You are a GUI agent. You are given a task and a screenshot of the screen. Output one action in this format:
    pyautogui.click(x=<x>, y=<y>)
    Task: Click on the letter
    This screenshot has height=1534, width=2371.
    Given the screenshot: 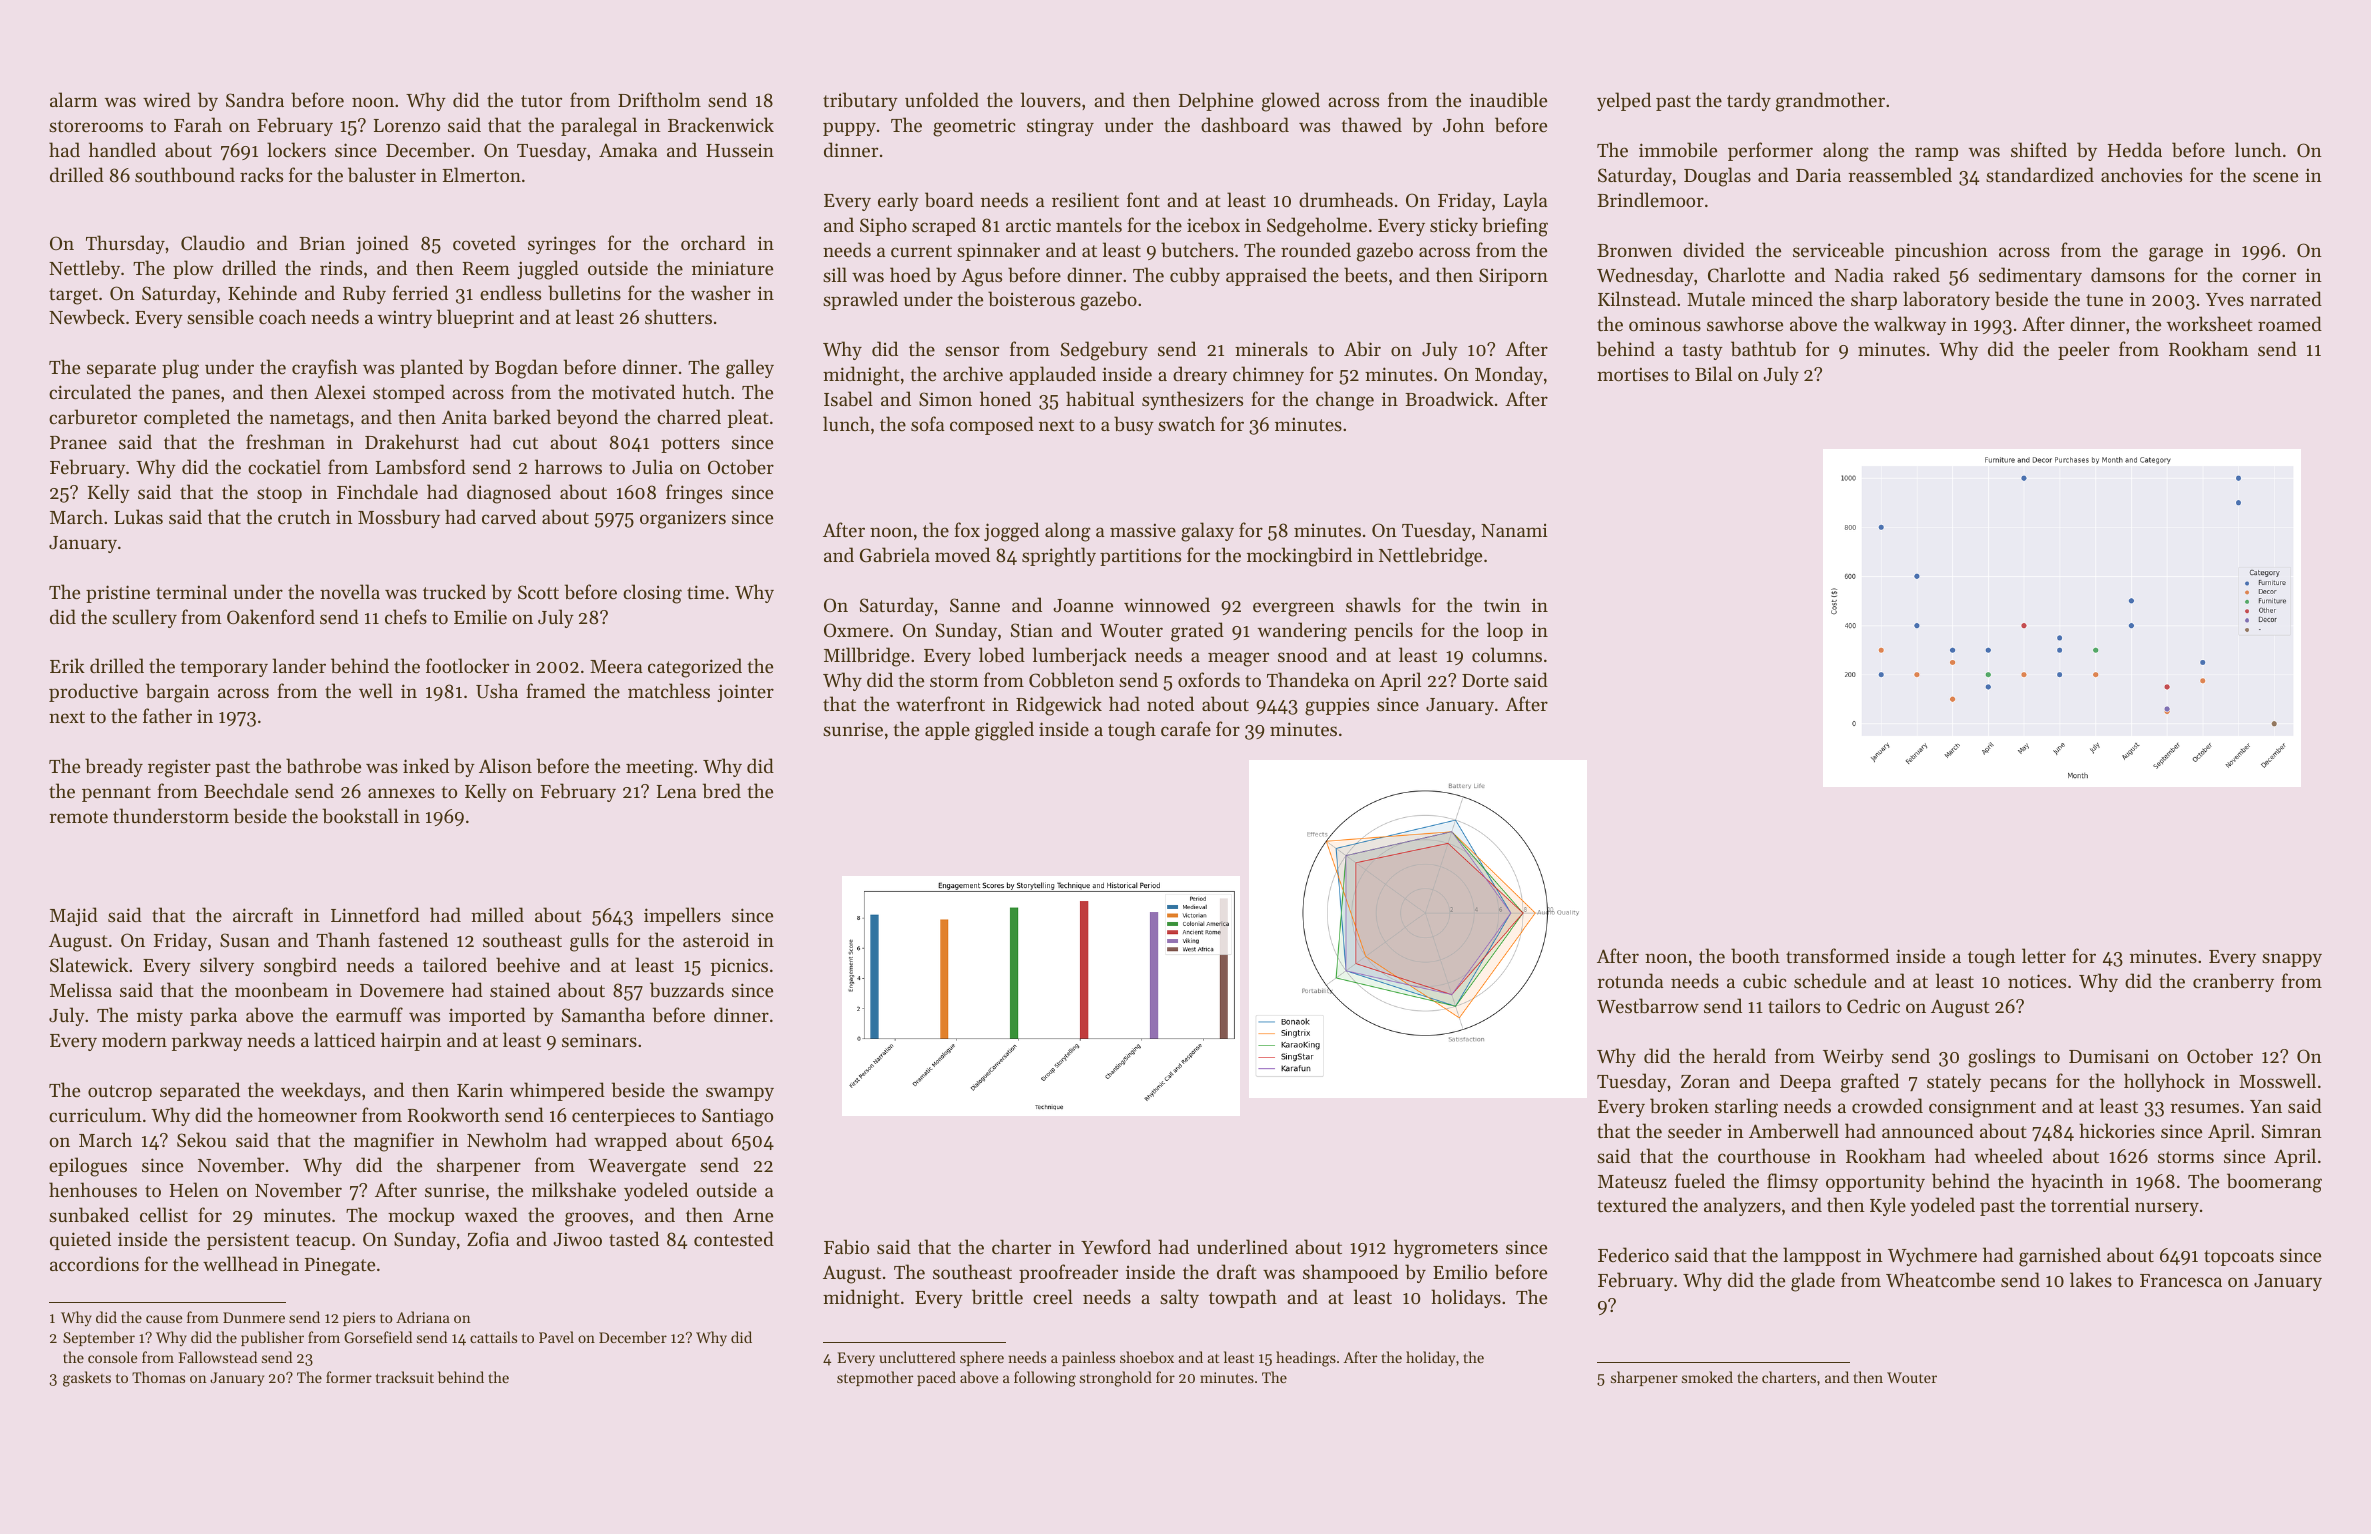 What is the action you would take?
    pyautogui.click(x=2044, y=955)
